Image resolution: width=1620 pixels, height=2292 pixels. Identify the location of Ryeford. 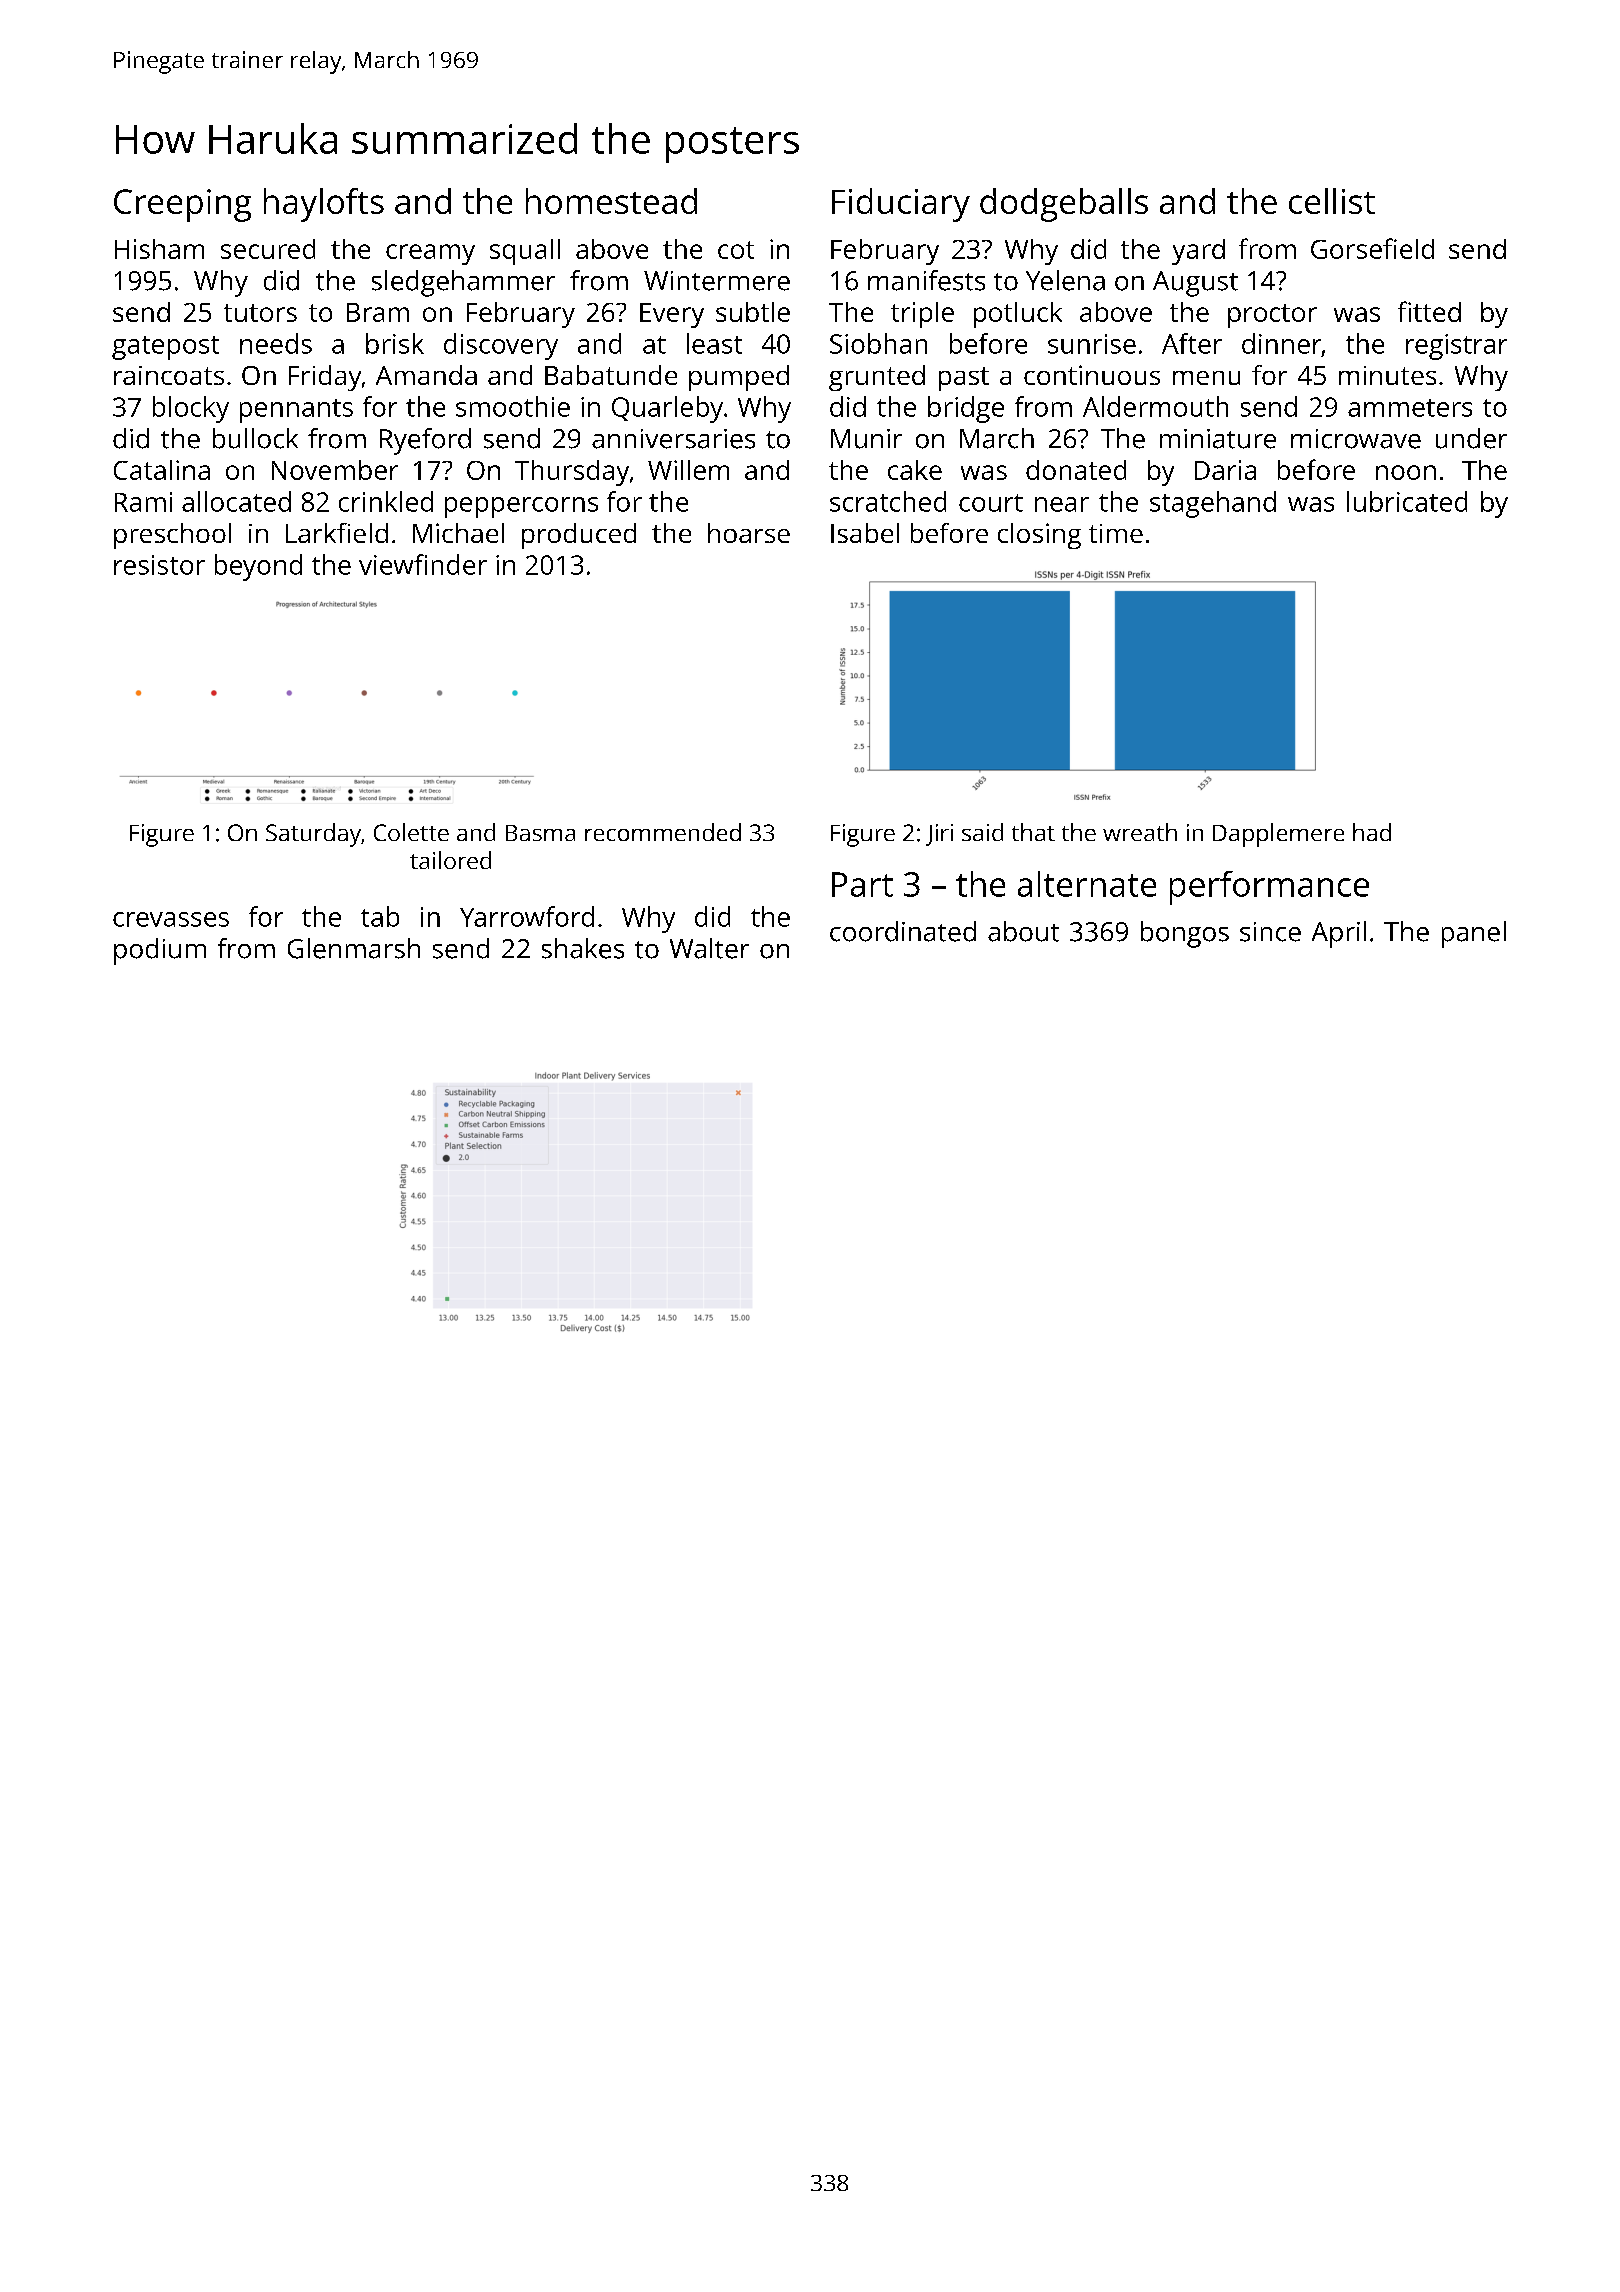
(425, 441).
